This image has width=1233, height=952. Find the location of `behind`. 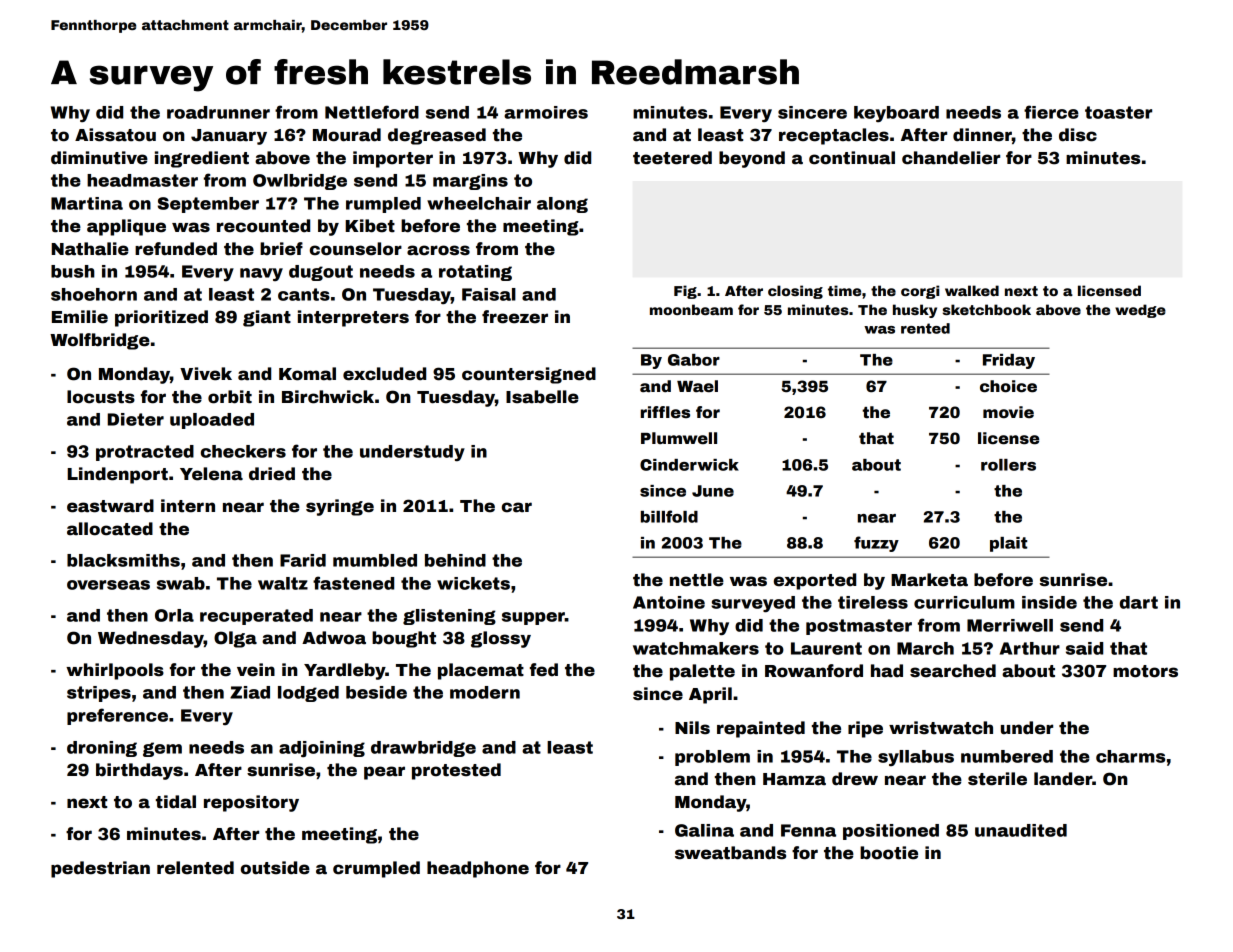

behind is located at coordinates (455, 560).
